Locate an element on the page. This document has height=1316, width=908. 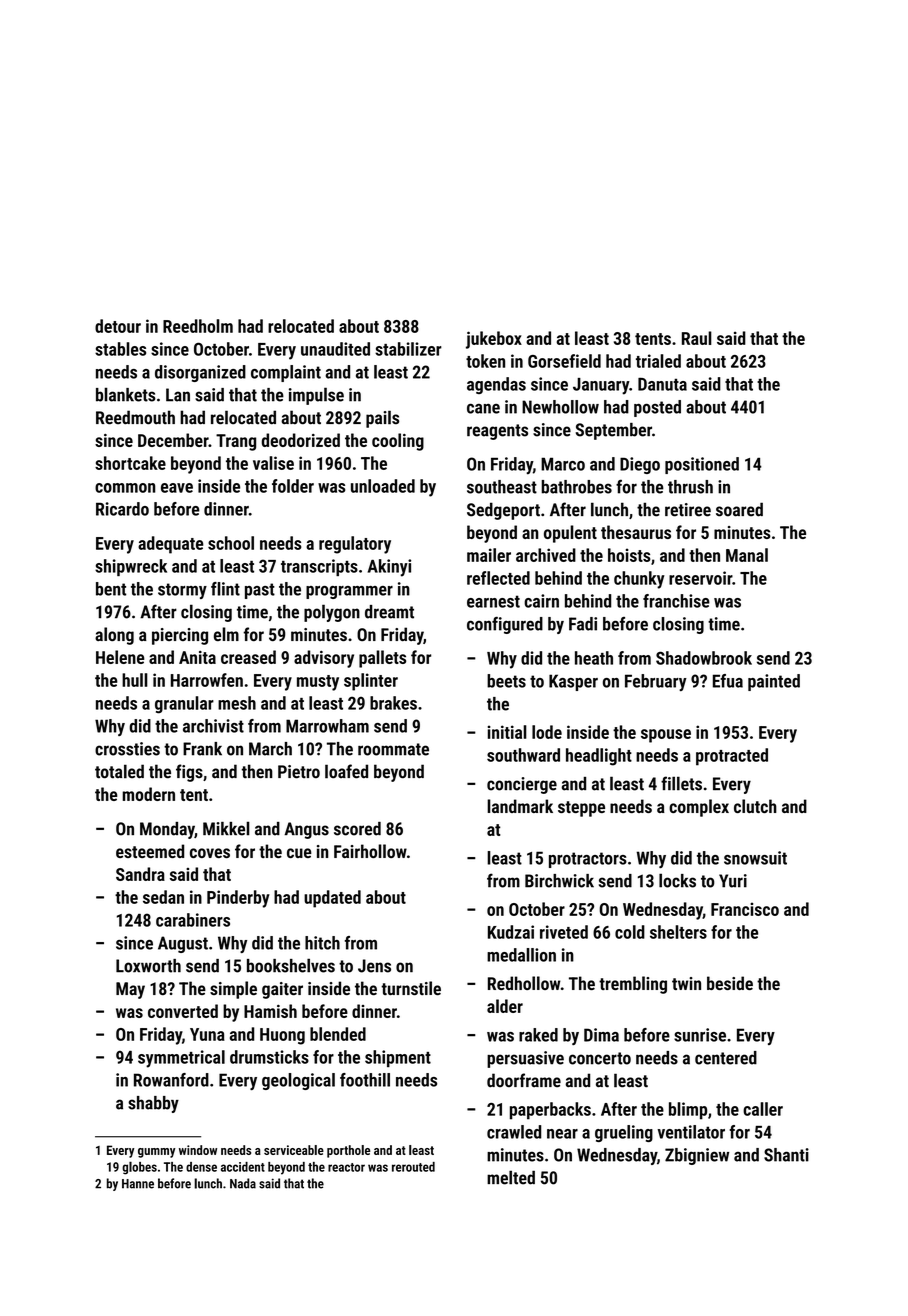
Reedholm is located at coordinates (198, 326).
